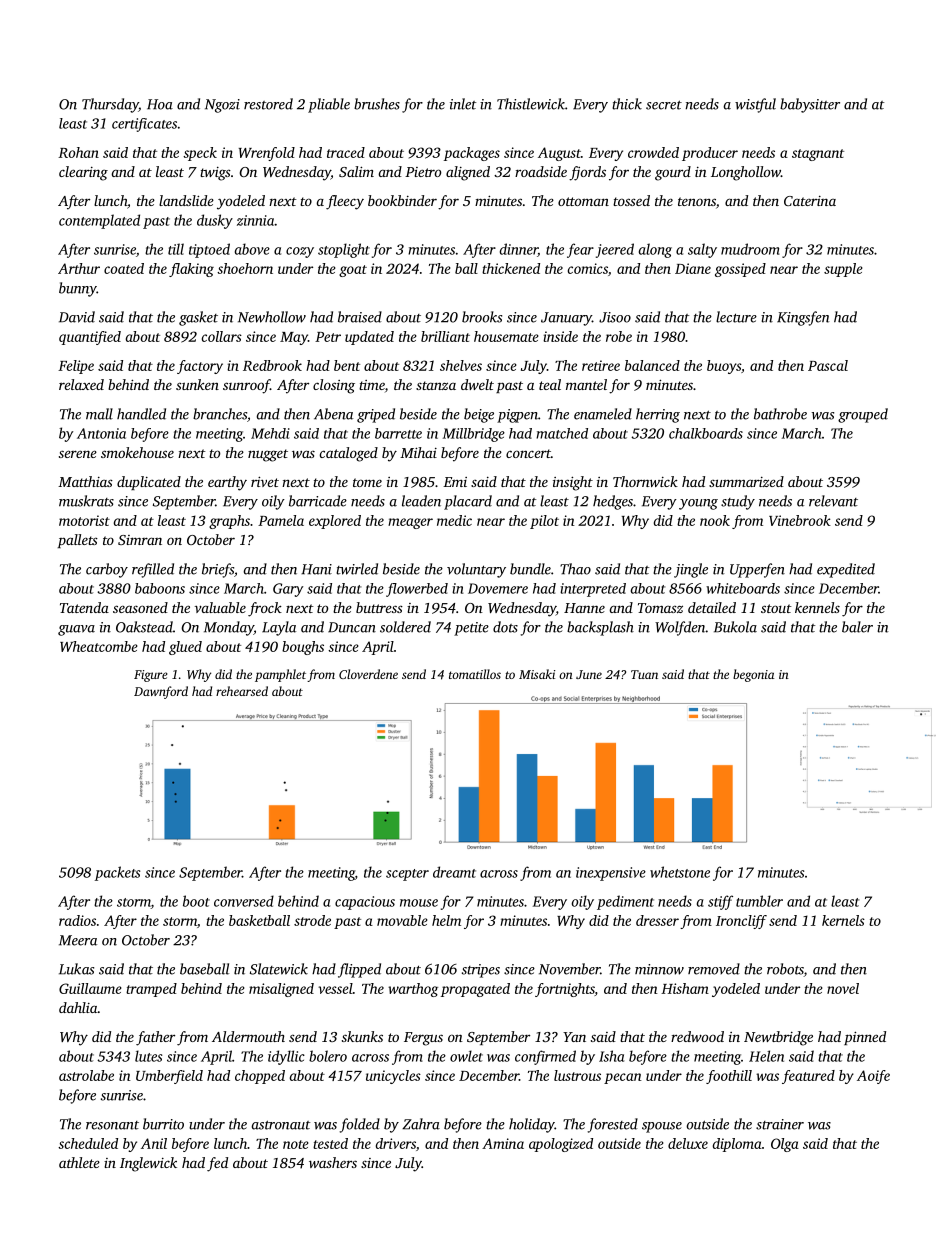 Image resolution: width=952 pixels, height=1233 pixels. I want to click on Olga, so click(785, 1145).
